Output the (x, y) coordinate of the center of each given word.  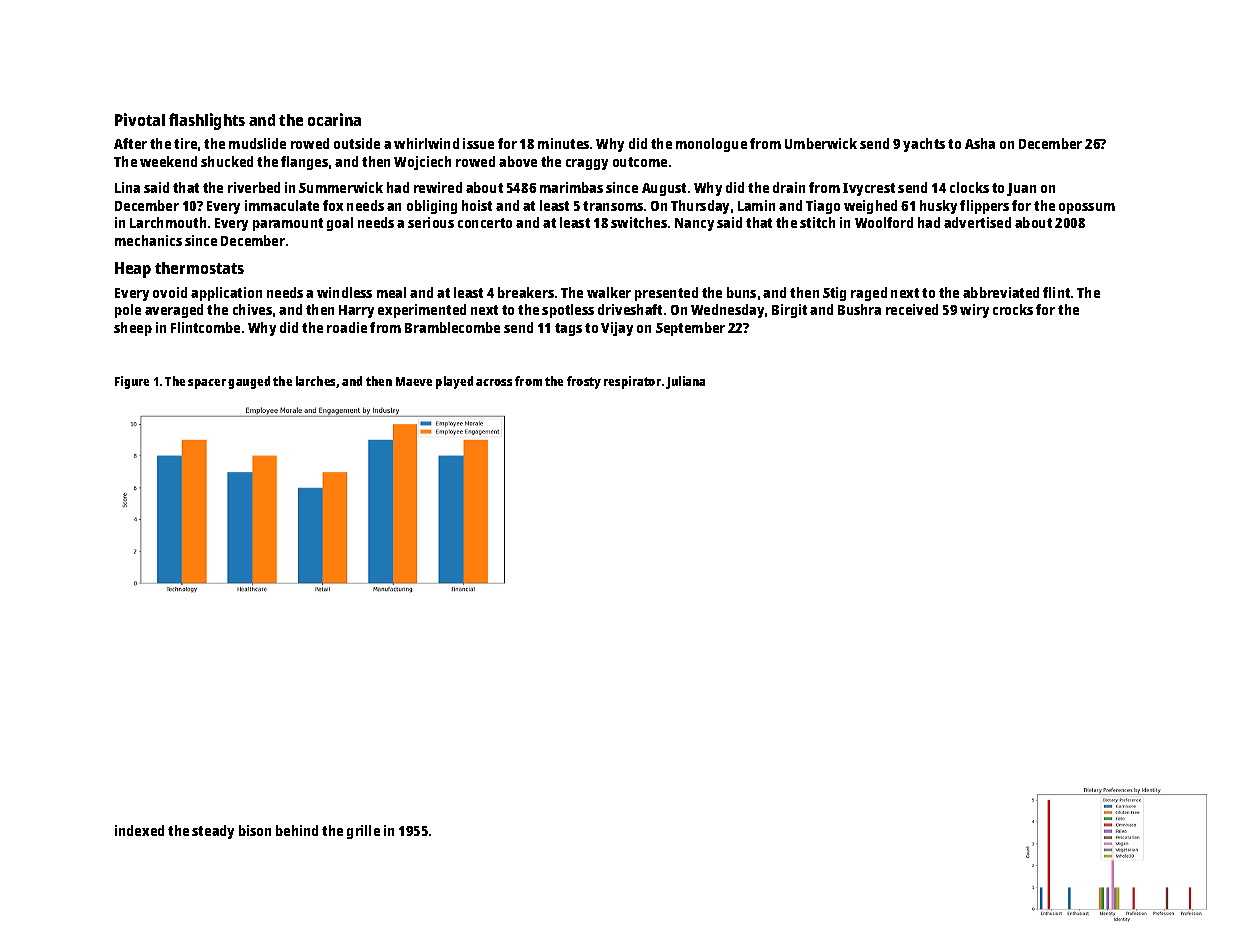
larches (316, 382)
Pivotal (140, 119)
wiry (974, 311)
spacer (207, 384)
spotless (568, 311)
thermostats (199, 268)
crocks (1013, 309)
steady (213, 832)
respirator (632, 382)
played (454, 382)
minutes (563, 143)
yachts (924, 145)
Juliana (685, 382)
